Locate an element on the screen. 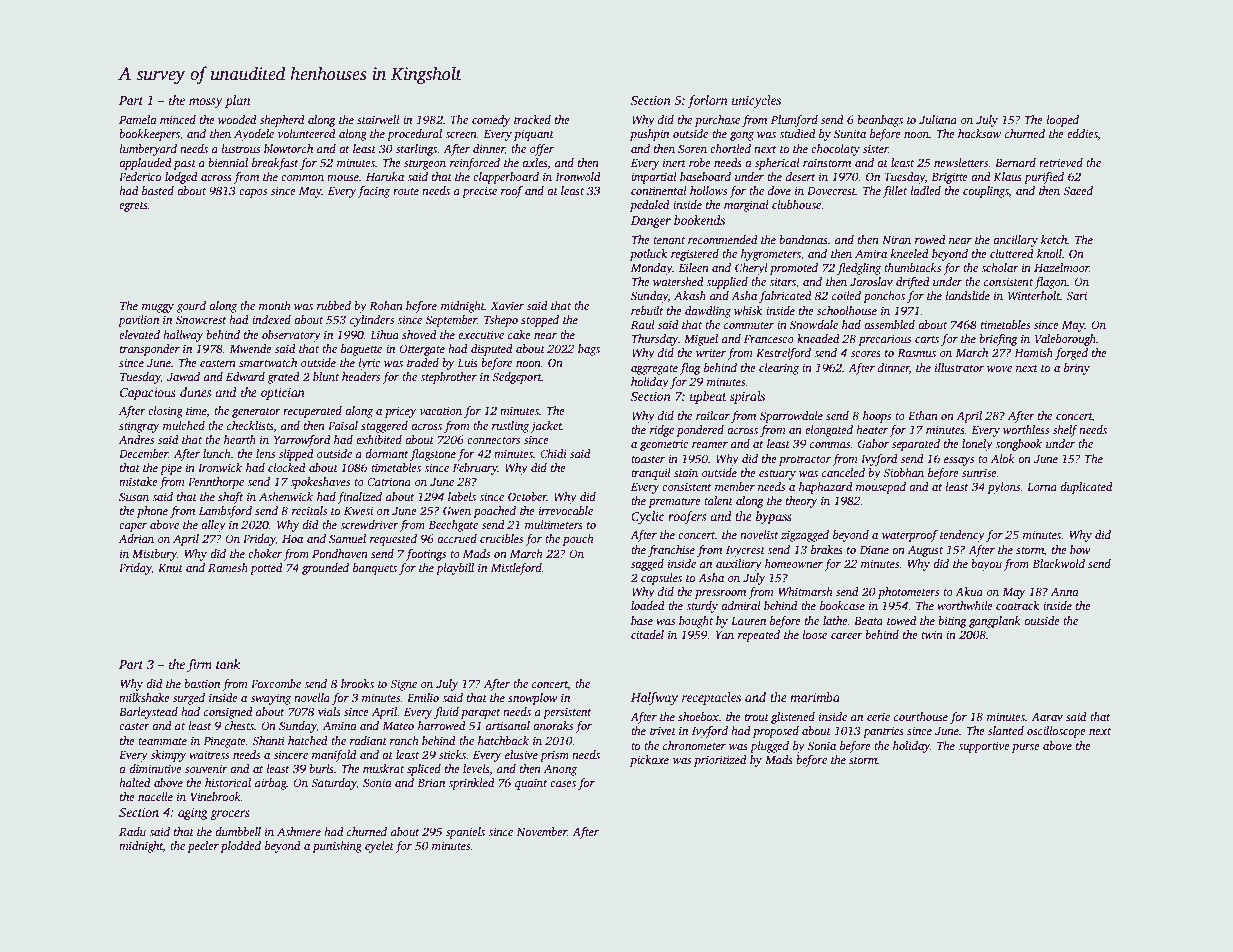 This screenshot has width=1233, height=952. minced is located at coordinates (178, 119).
